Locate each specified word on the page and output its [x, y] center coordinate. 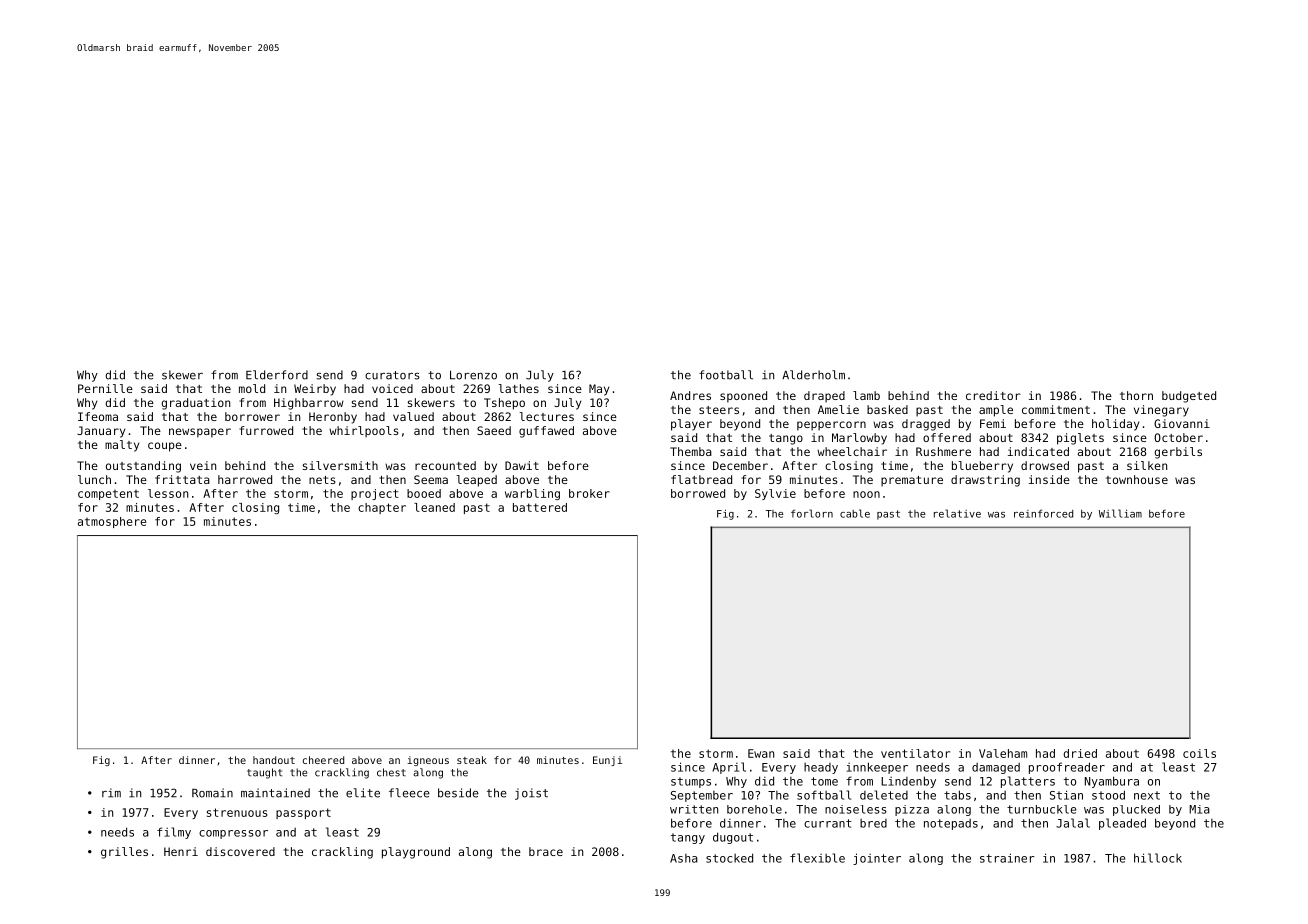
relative [957, 513]
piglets [1080, 439]
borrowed [698, 493]
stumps [691, 782]
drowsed [1045, 465]
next [1147, 795]
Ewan [761, 753]
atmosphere [112, 522]
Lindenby [908, 782]
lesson [168, 493]
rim [111, 793]
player [691, 425]
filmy [174, 833]
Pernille [105, 388]
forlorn [812, 513]
